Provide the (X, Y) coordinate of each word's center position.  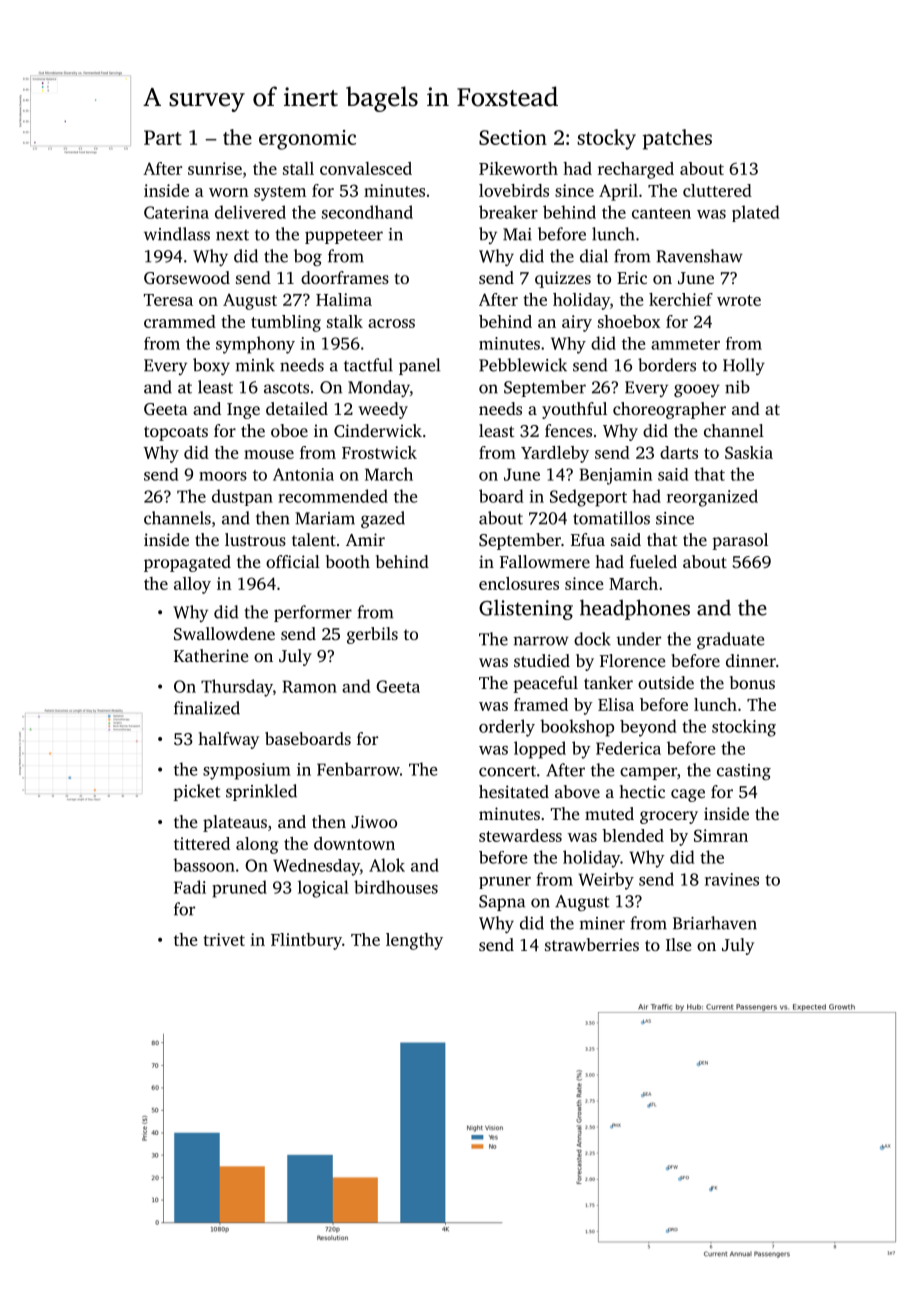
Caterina (176, 212)
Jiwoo (374, 821)
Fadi (190, 887)
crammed (180, 321)
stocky (606, 139)
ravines (732, 879)
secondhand (367, 212)
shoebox (629, 321)
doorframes (345, 277)
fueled (653, 561)
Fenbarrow (358, 769)
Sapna (502, 903)
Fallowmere (545, 561)
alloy (192, 585)
